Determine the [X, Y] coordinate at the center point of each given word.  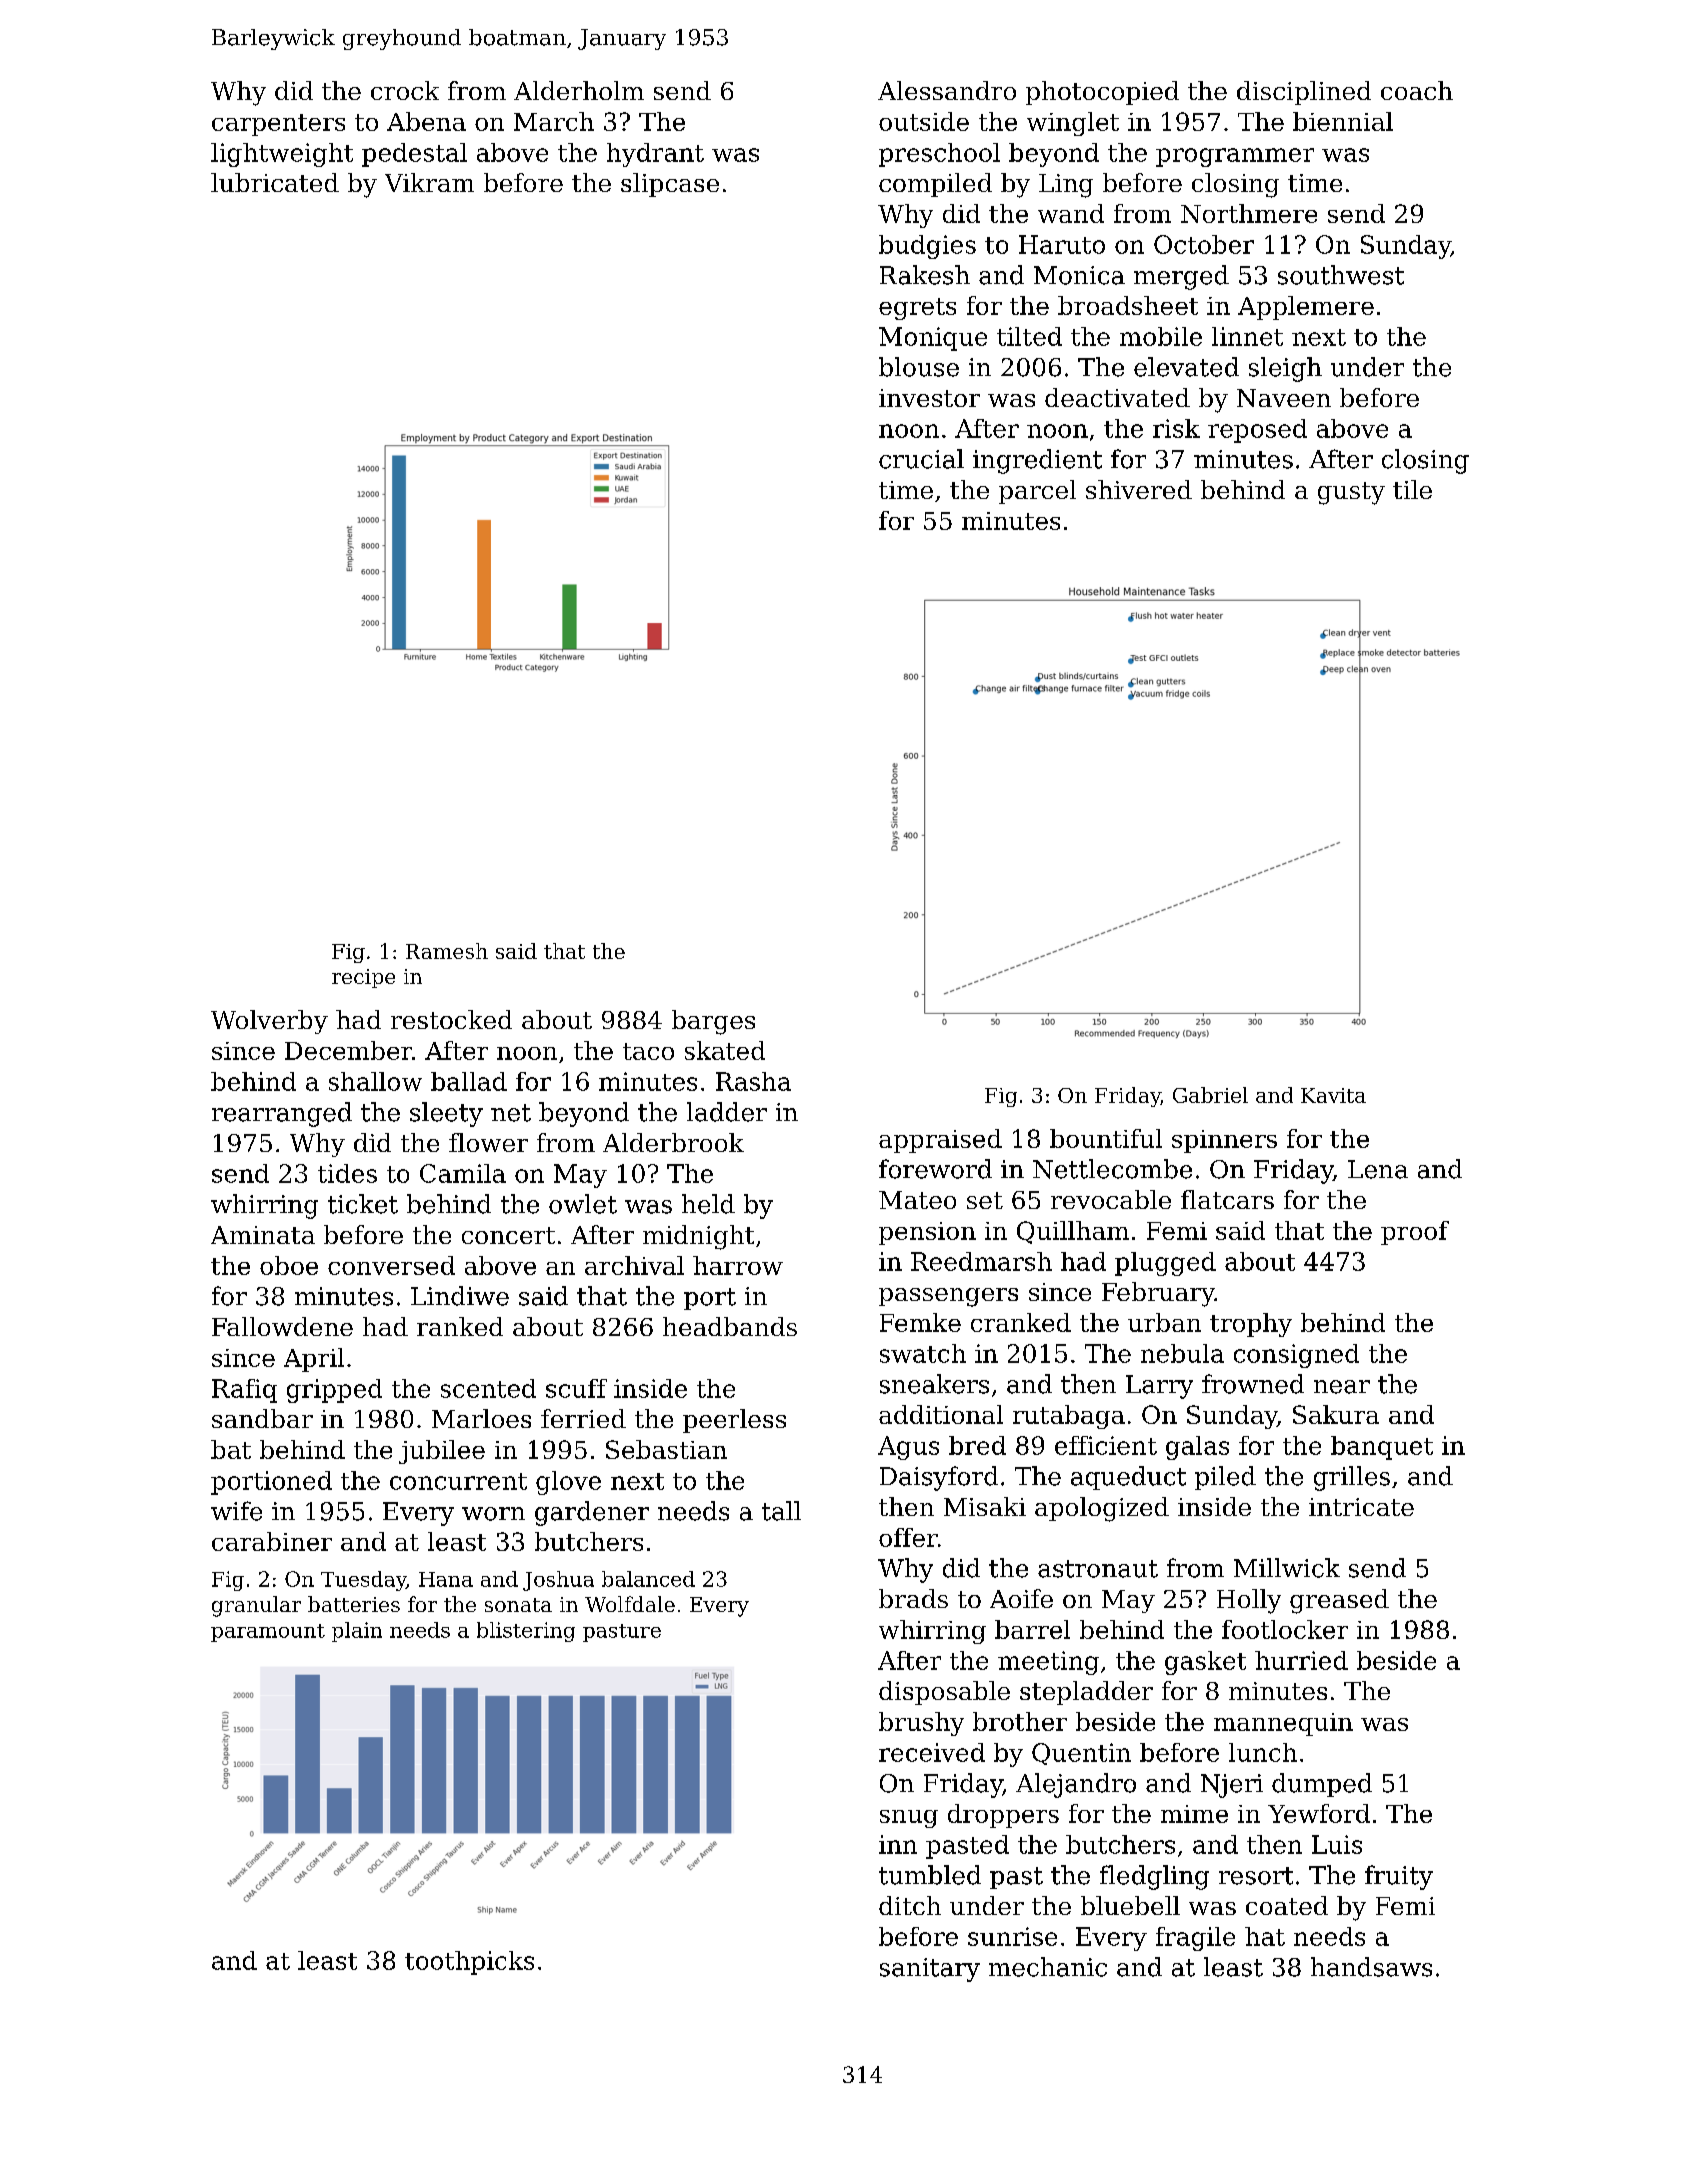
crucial [921, 459]
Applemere [1306, 308]
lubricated [275, 182]
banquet [1382, 1448]
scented [488, 1388]
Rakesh [925, 275]
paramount [268, 1633]
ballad [469, 1081]
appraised [940, 1141]
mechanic [1048, 1967]
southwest [1341, 275]
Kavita [1333, 1095]
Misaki [985, 1506]
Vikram [429, 182]
